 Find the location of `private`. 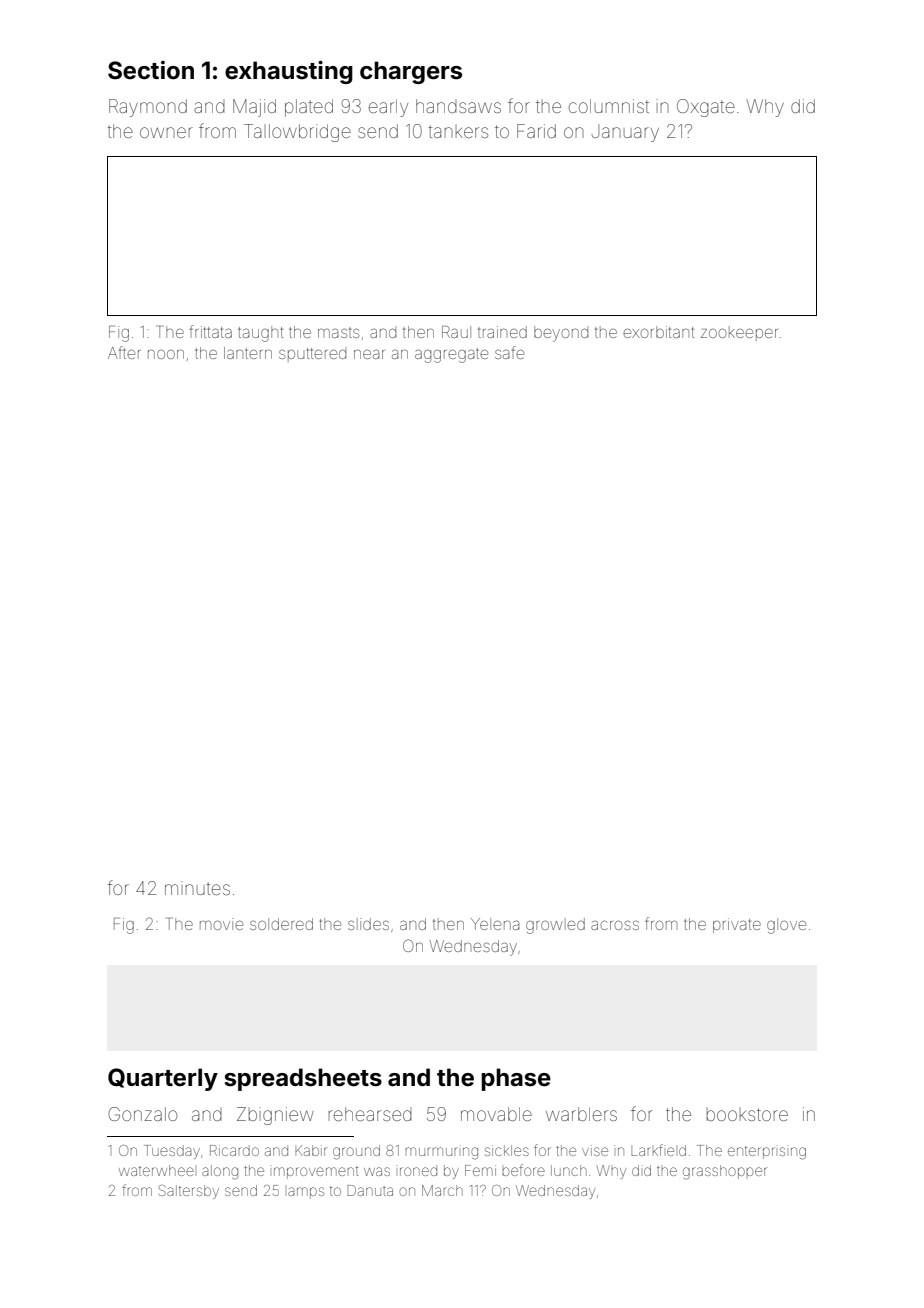

private is located at coordinates (737, 925).
